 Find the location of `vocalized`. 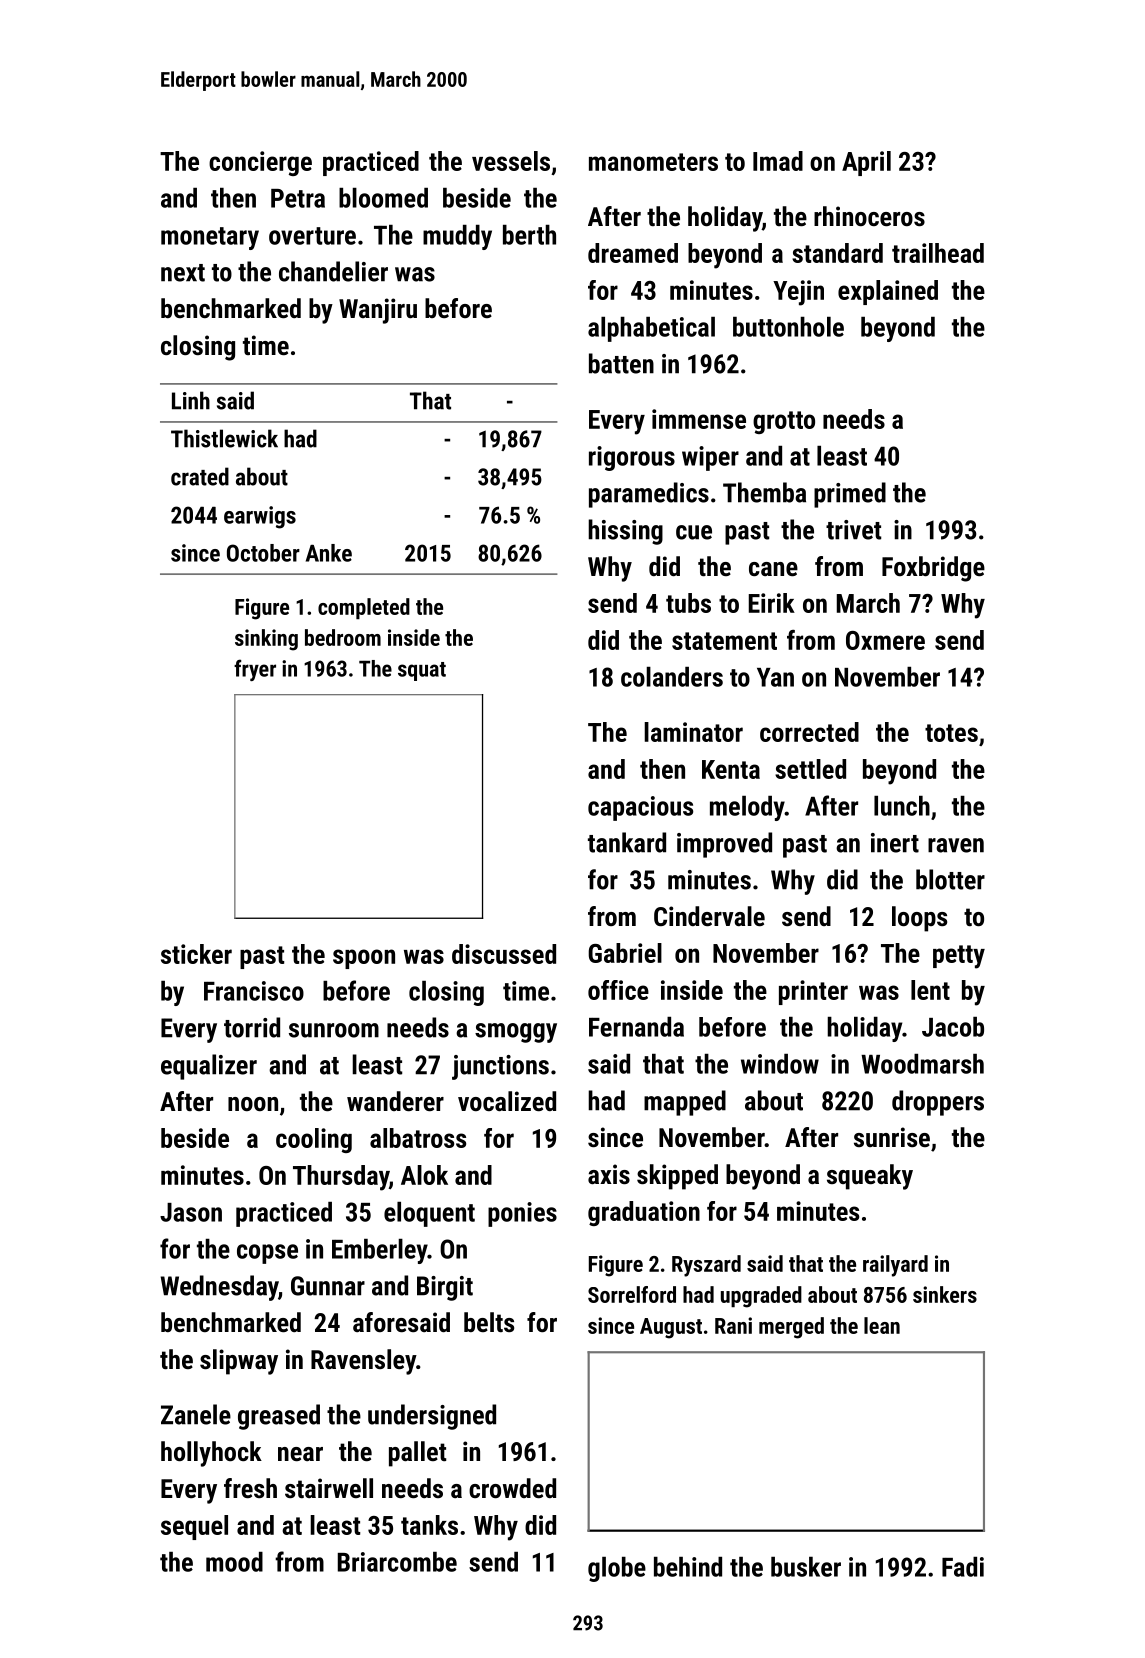

vocalized is located at coordinates (507, 1101).
